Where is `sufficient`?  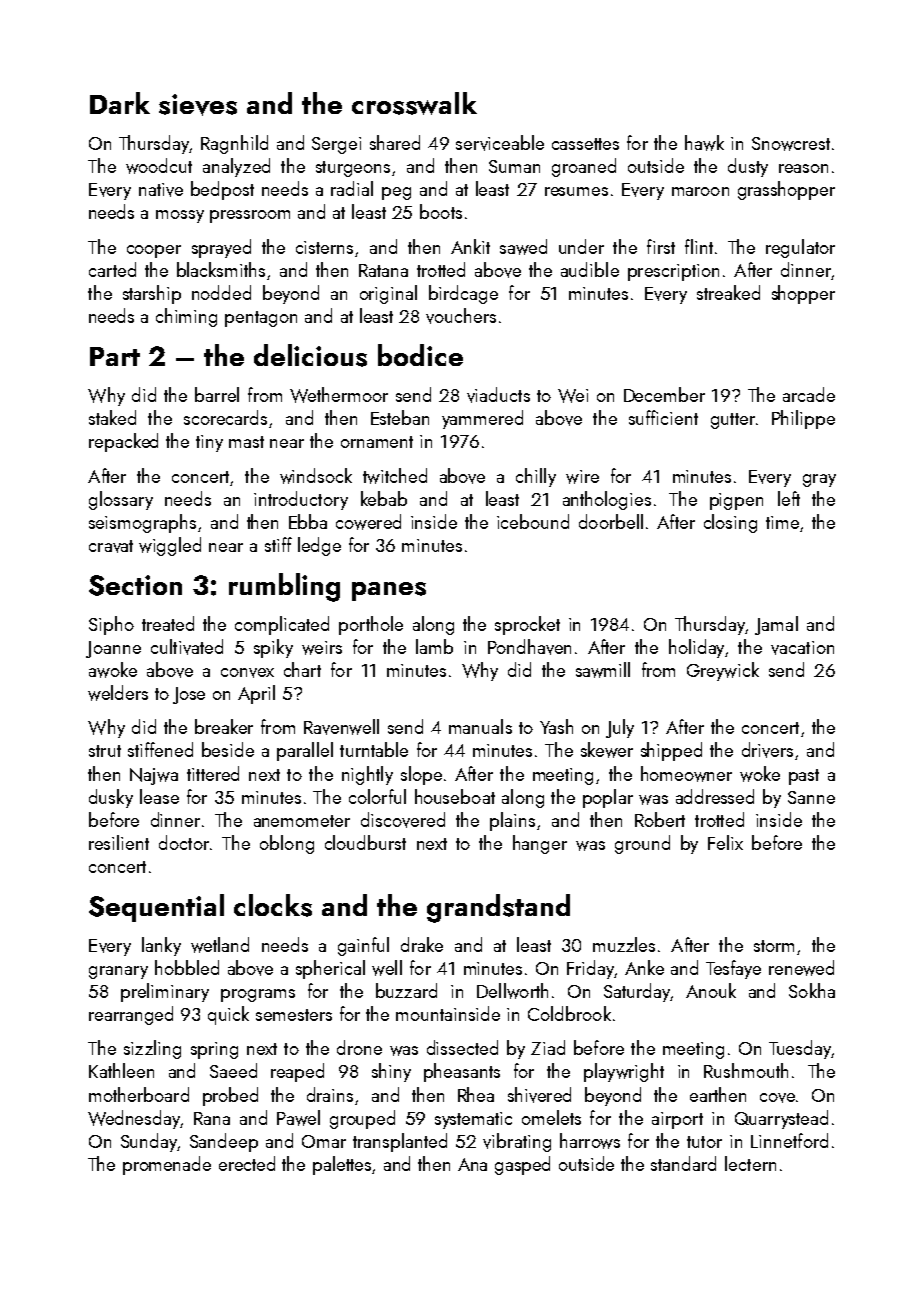
sufficient is located at coordinates (663, 417).
